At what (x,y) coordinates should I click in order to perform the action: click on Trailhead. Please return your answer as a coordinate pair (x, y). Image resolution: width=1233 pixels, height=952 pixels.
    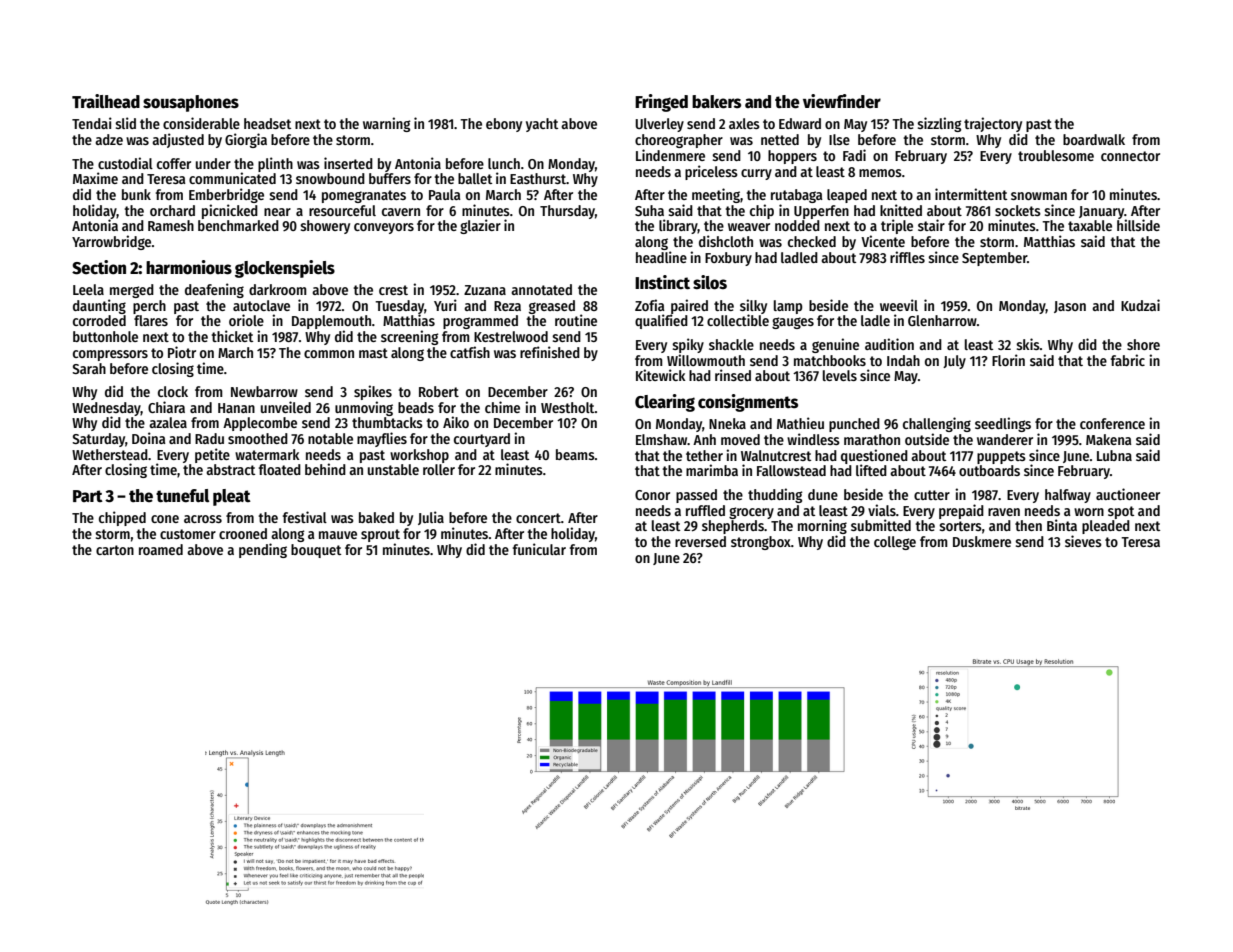
    Looking at the image, I should click on (106, 101).
